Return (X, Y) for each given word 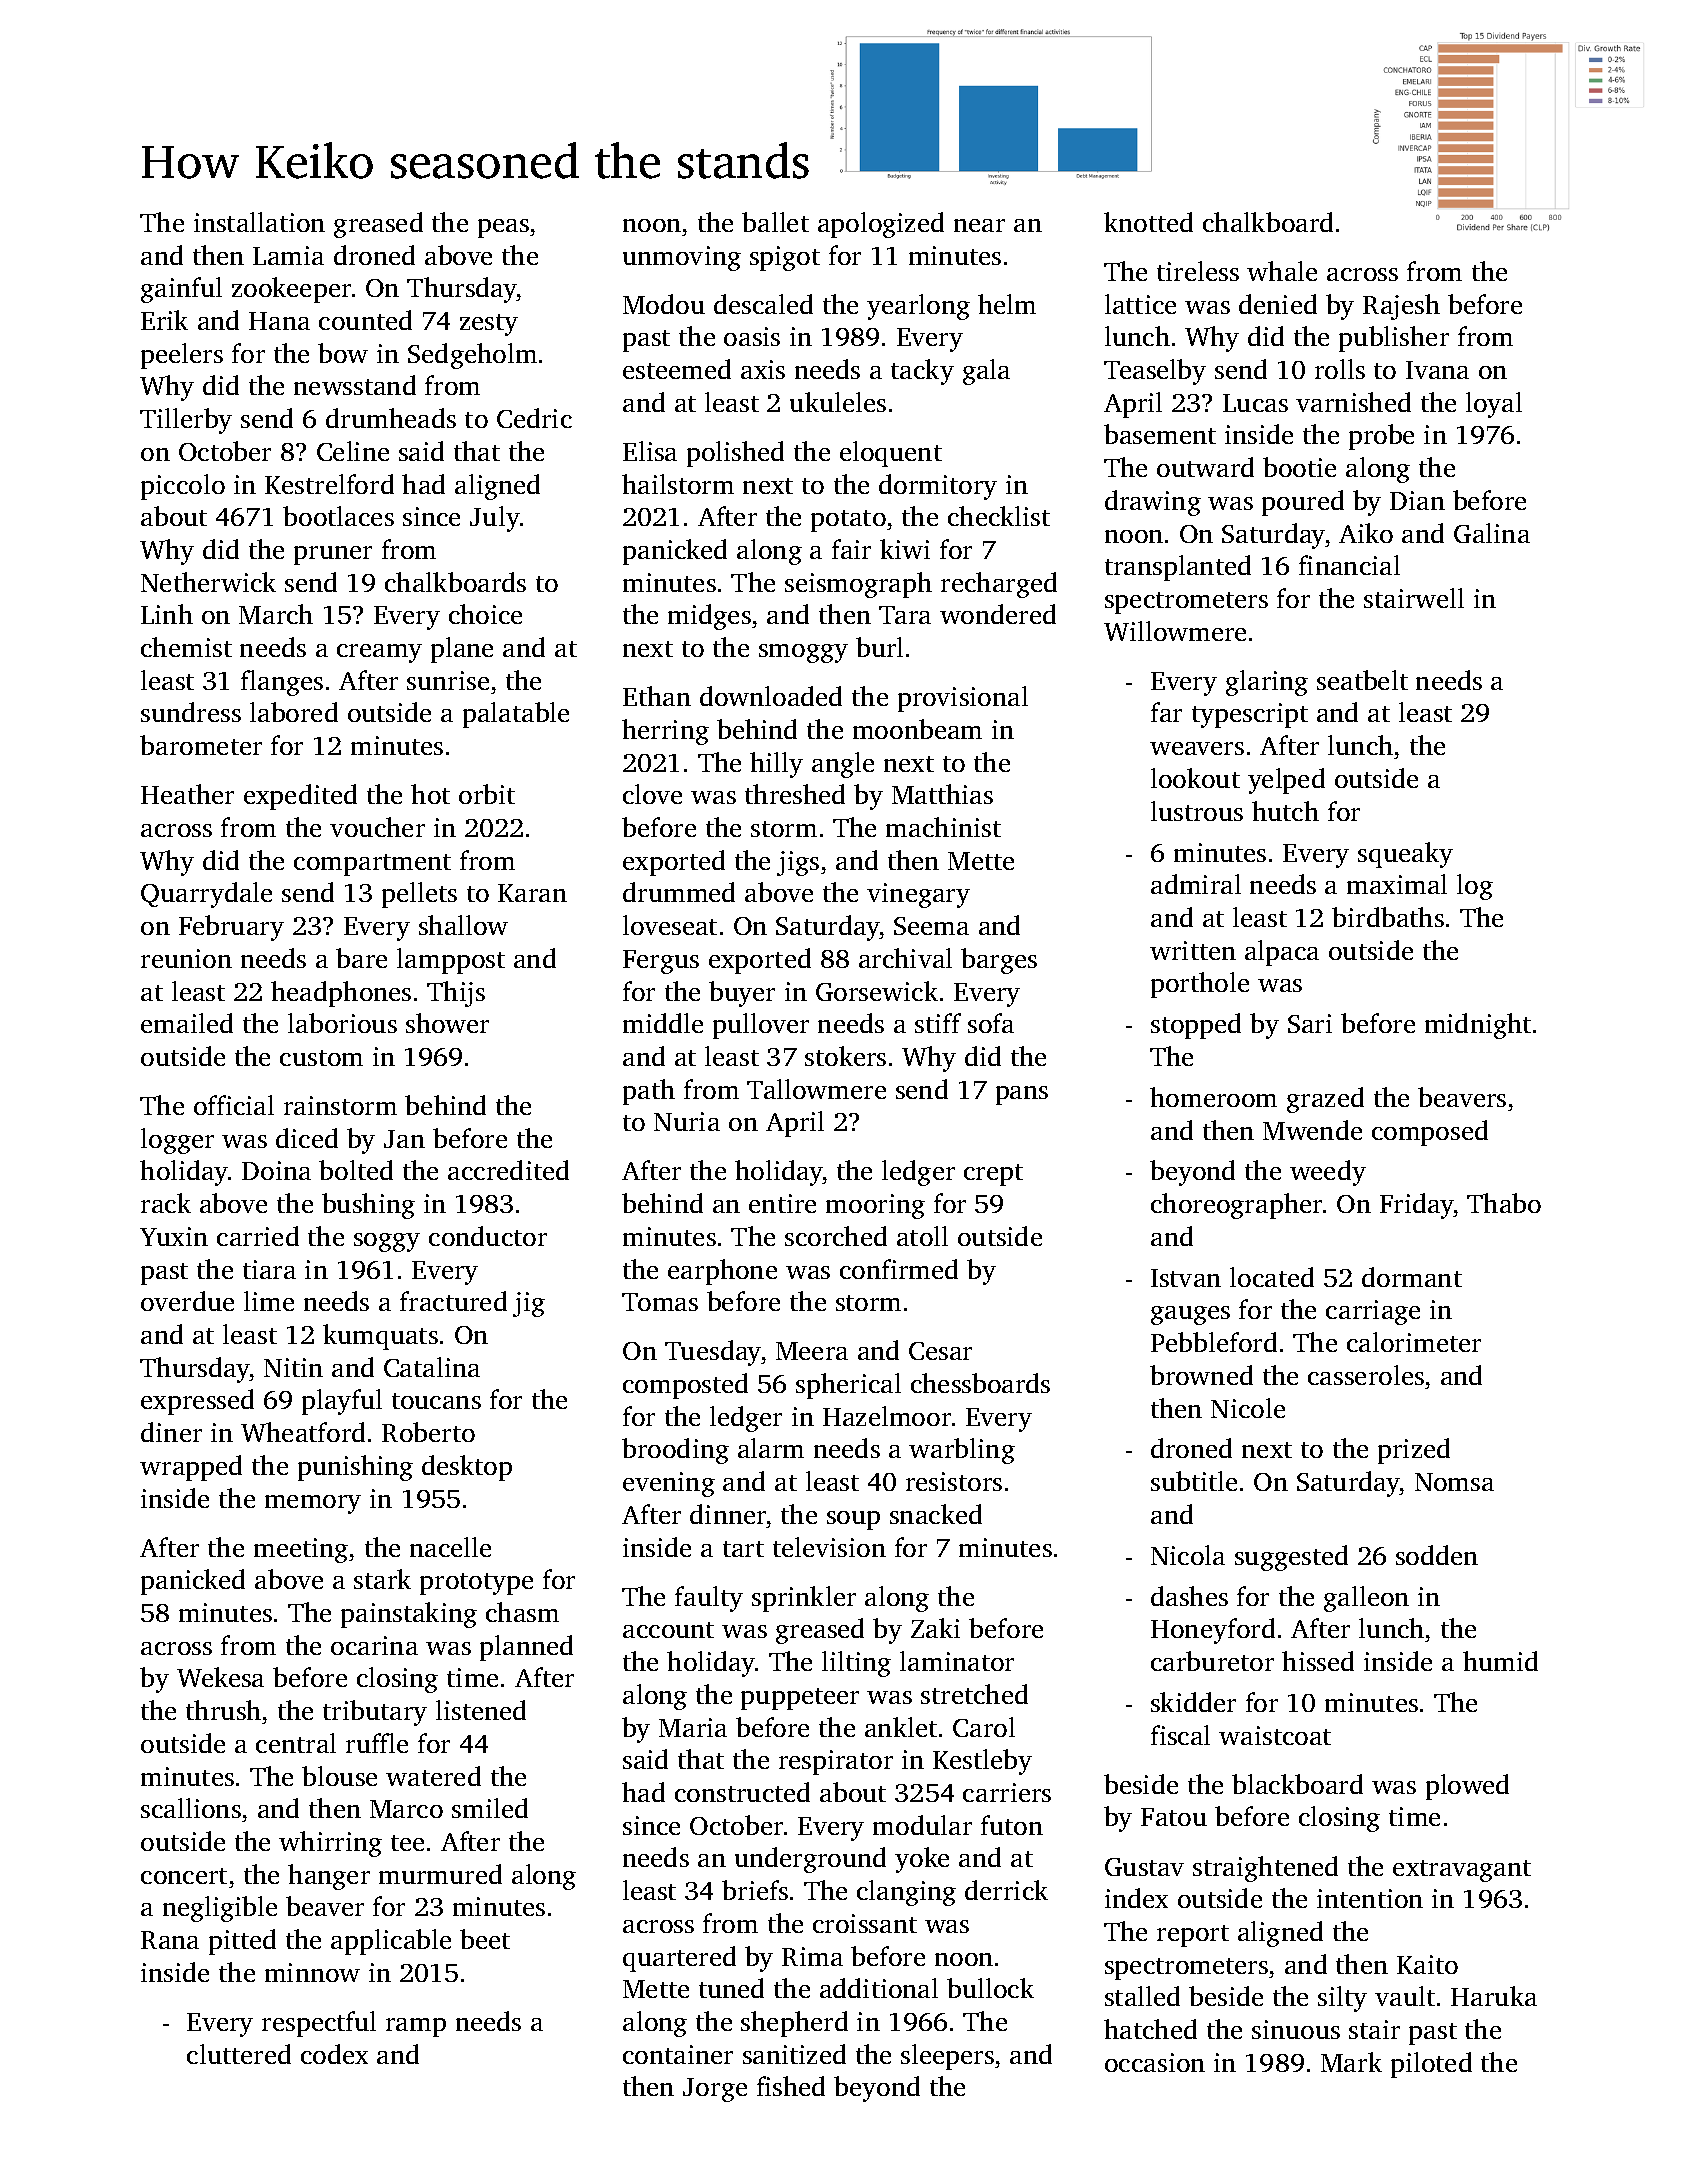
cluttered (239, 2054)
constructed (742, 1792)
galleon (1366, 1599)
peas (503, 228)
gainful (181, 290)
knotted (1148, 222)
